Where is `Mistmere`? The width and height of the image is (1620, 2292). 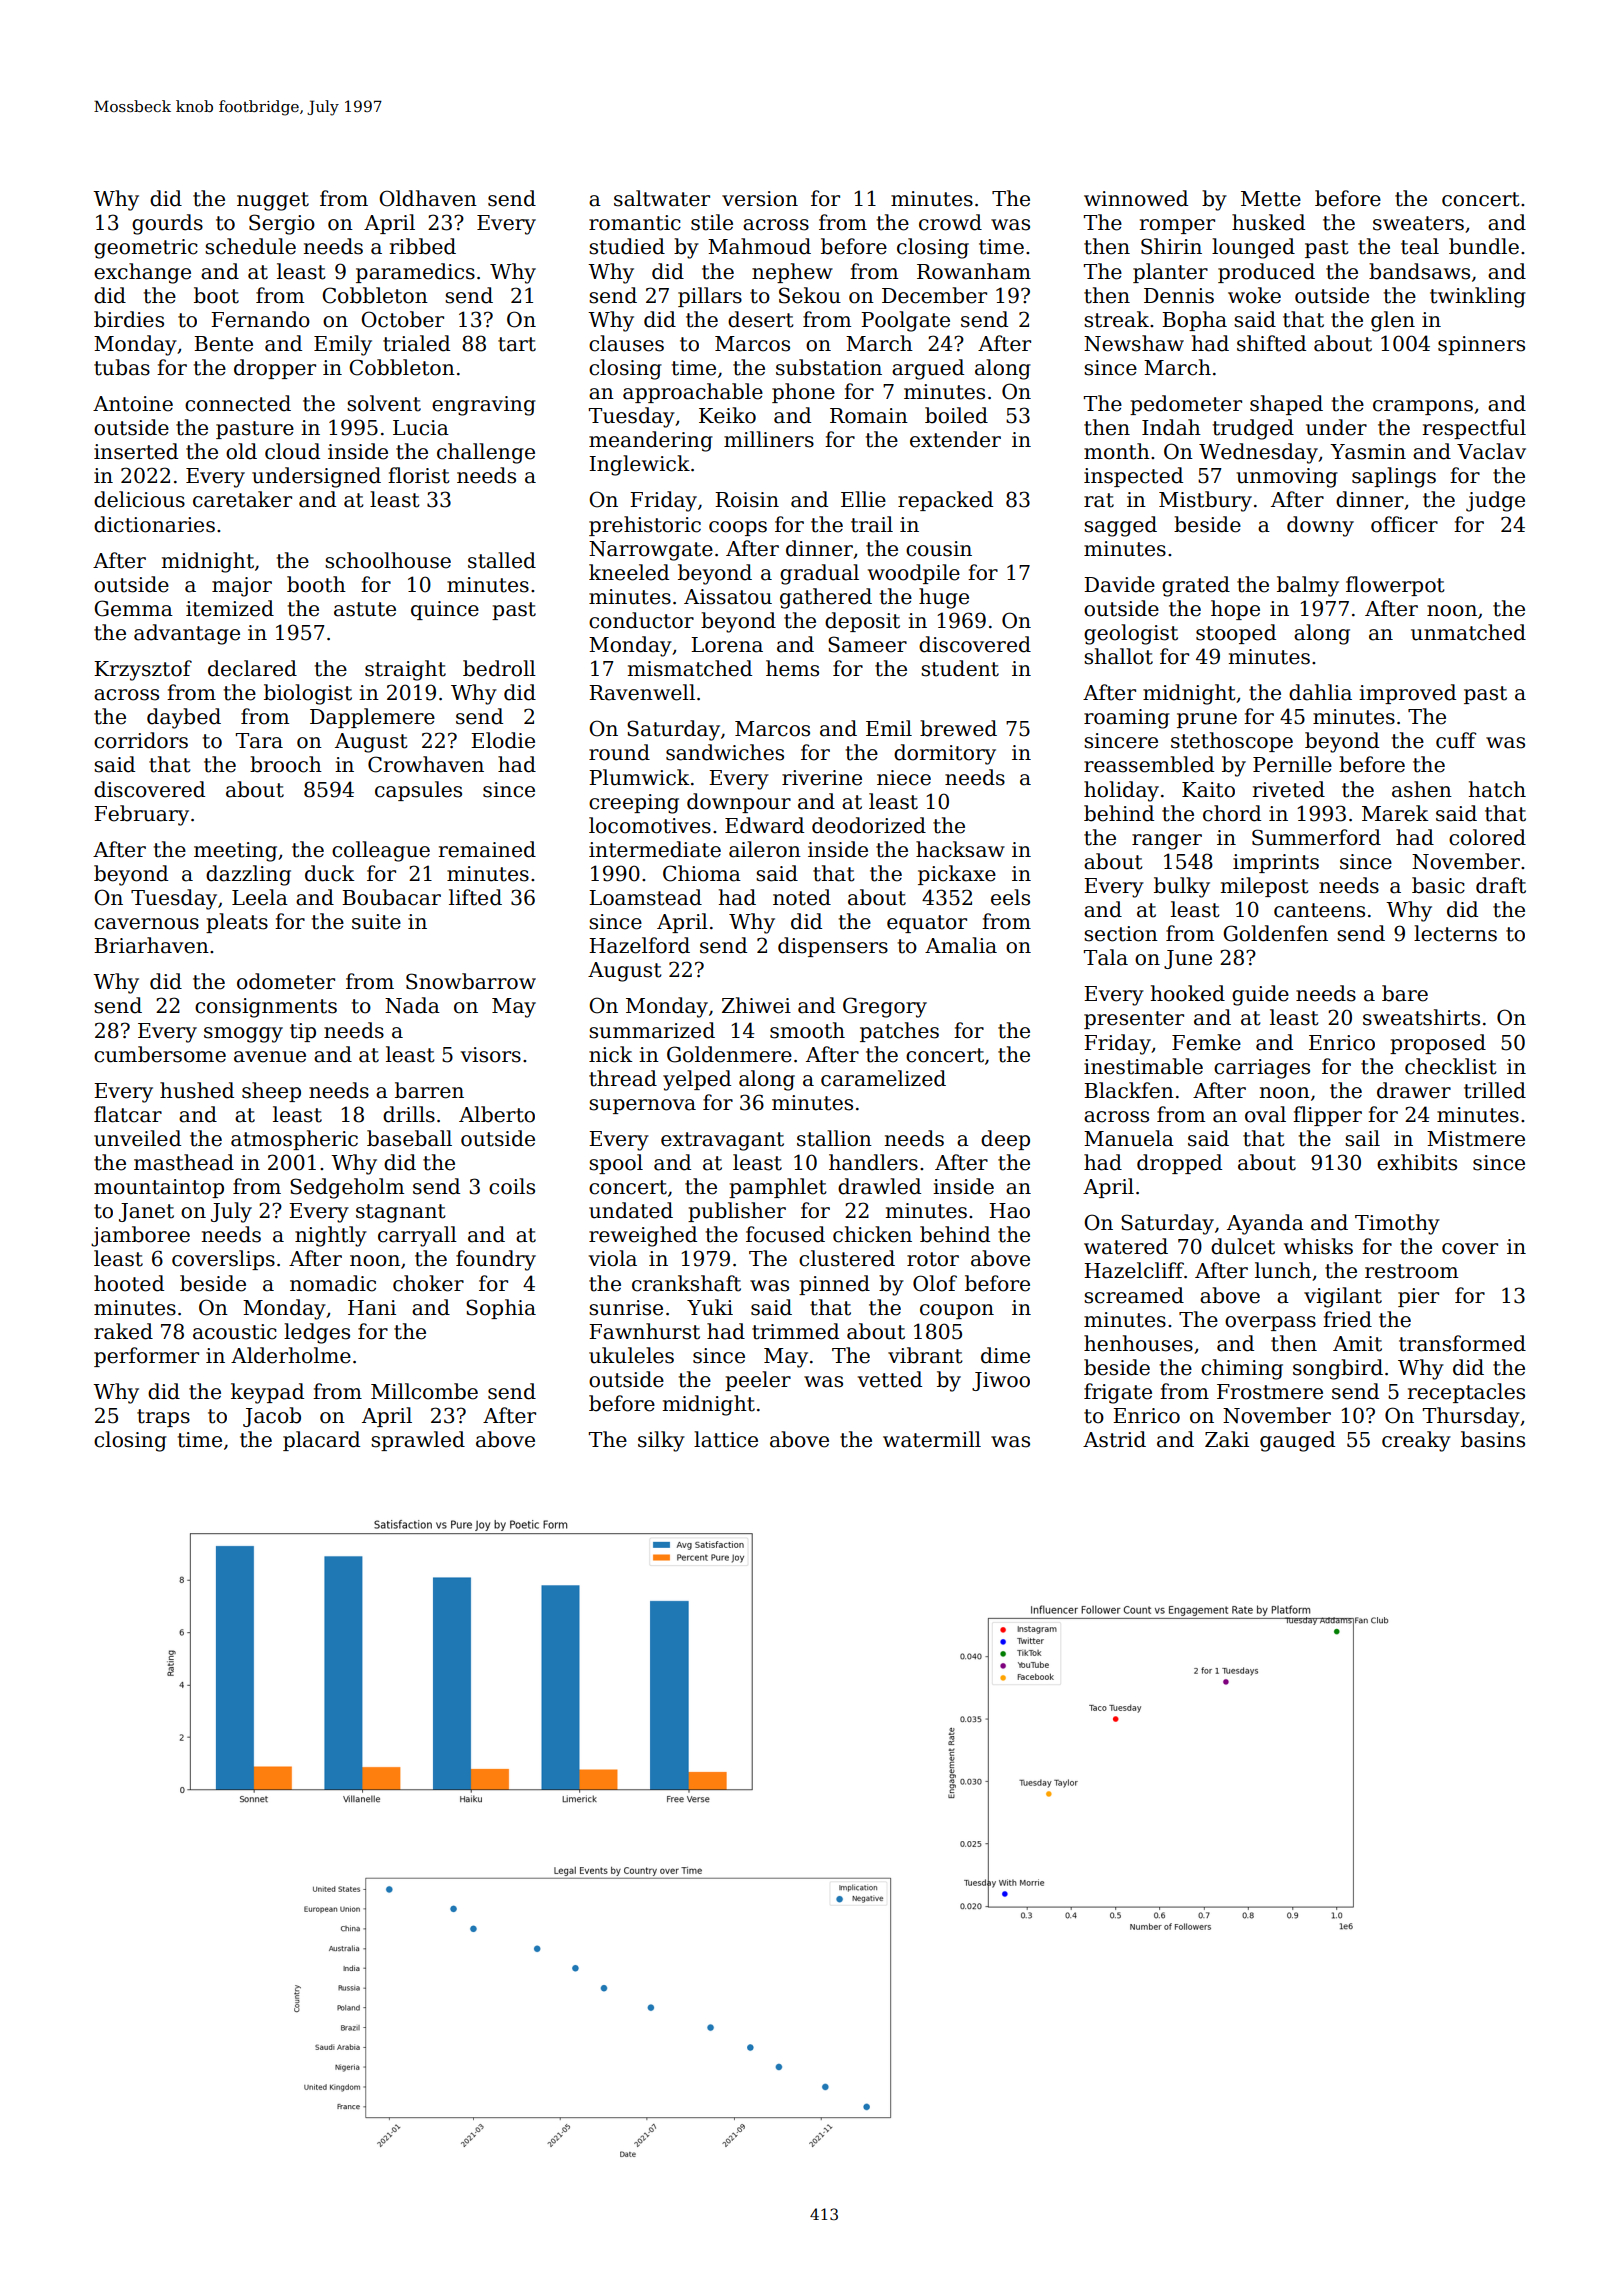
Mistmere is located at coordinates (1476, 1139).
